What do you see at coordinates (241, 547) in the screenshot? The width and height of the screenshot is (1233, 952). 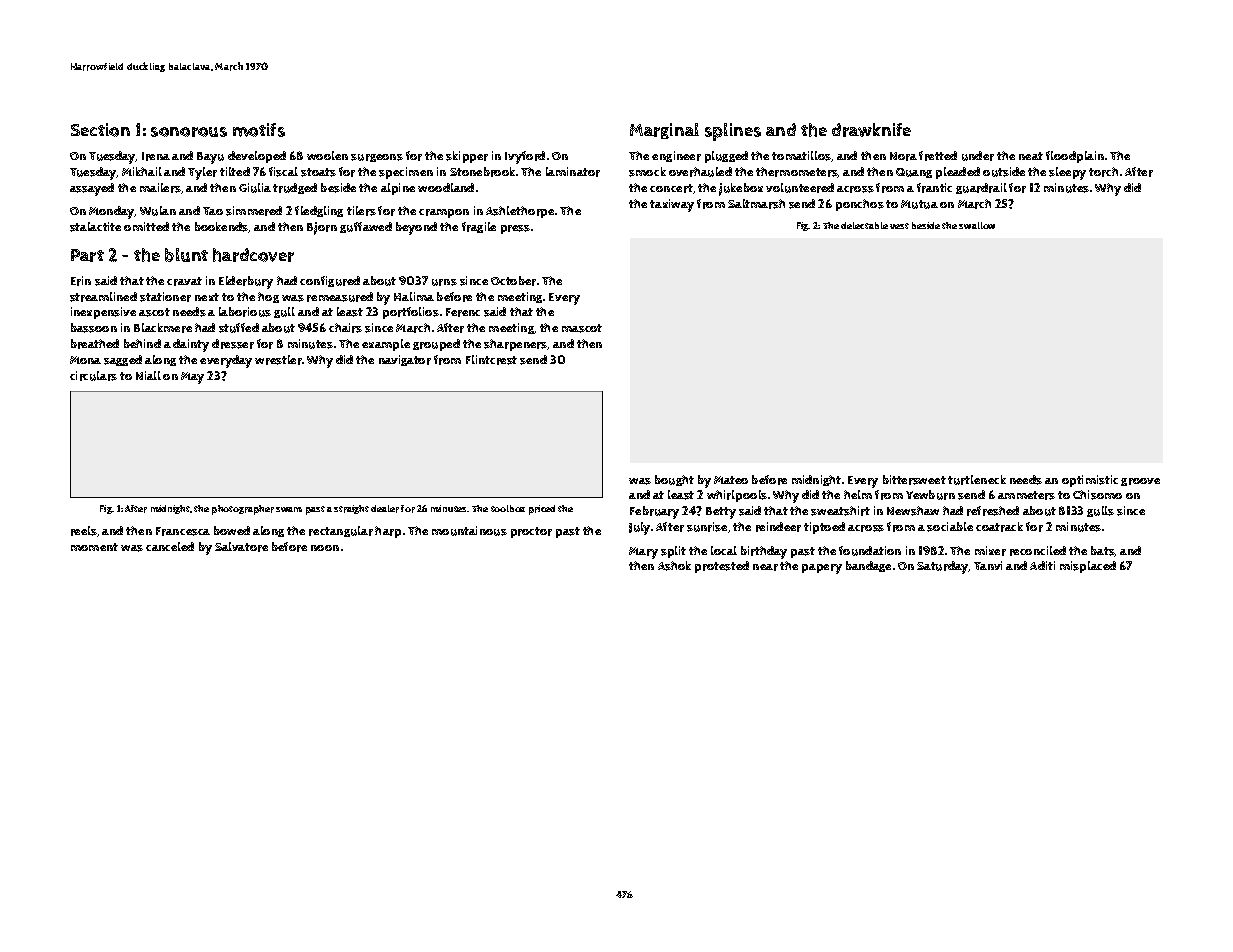 I see `Salvatore` at bounding box center [241, 547].
